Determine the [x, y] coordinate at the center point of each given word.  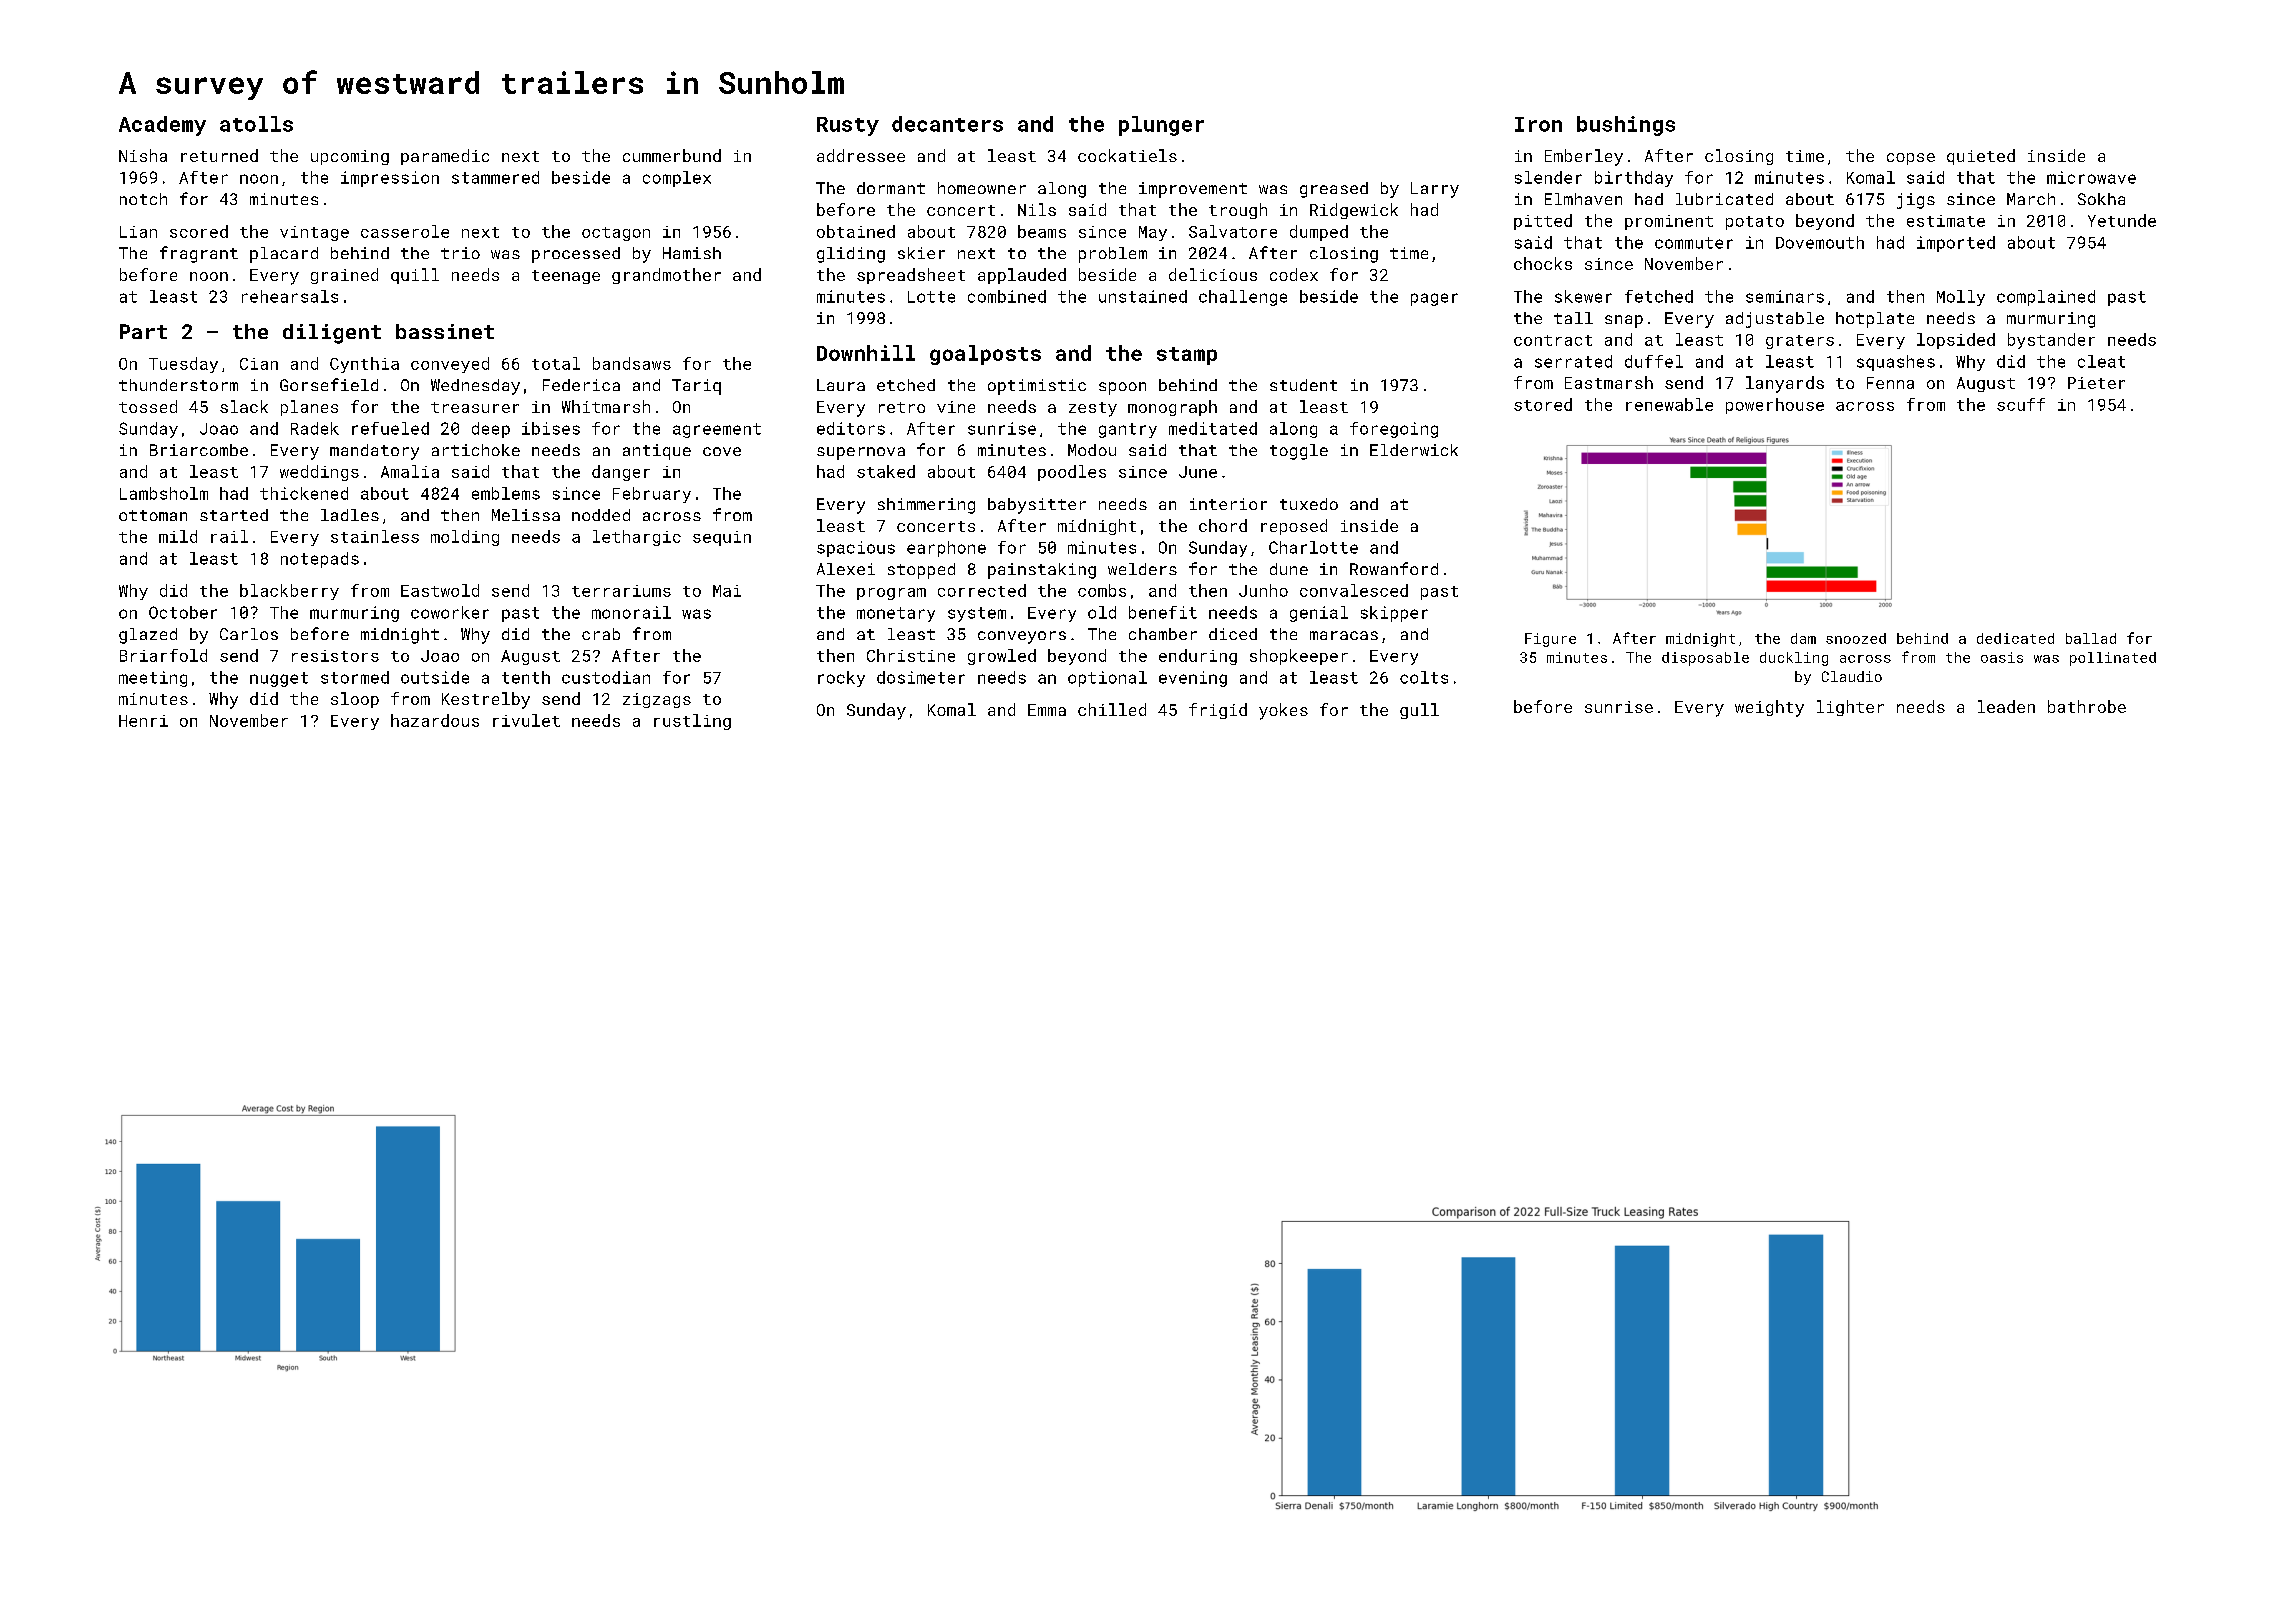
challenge [1243, 298]
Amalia [410, 471]
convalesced [1354, 590]
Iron [1538, 124]
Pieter [2096, 383]
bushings [1626, 126]
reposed [1294, 527]
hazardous [435, 720]
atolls [256, 124]
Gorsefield [329, 384]
